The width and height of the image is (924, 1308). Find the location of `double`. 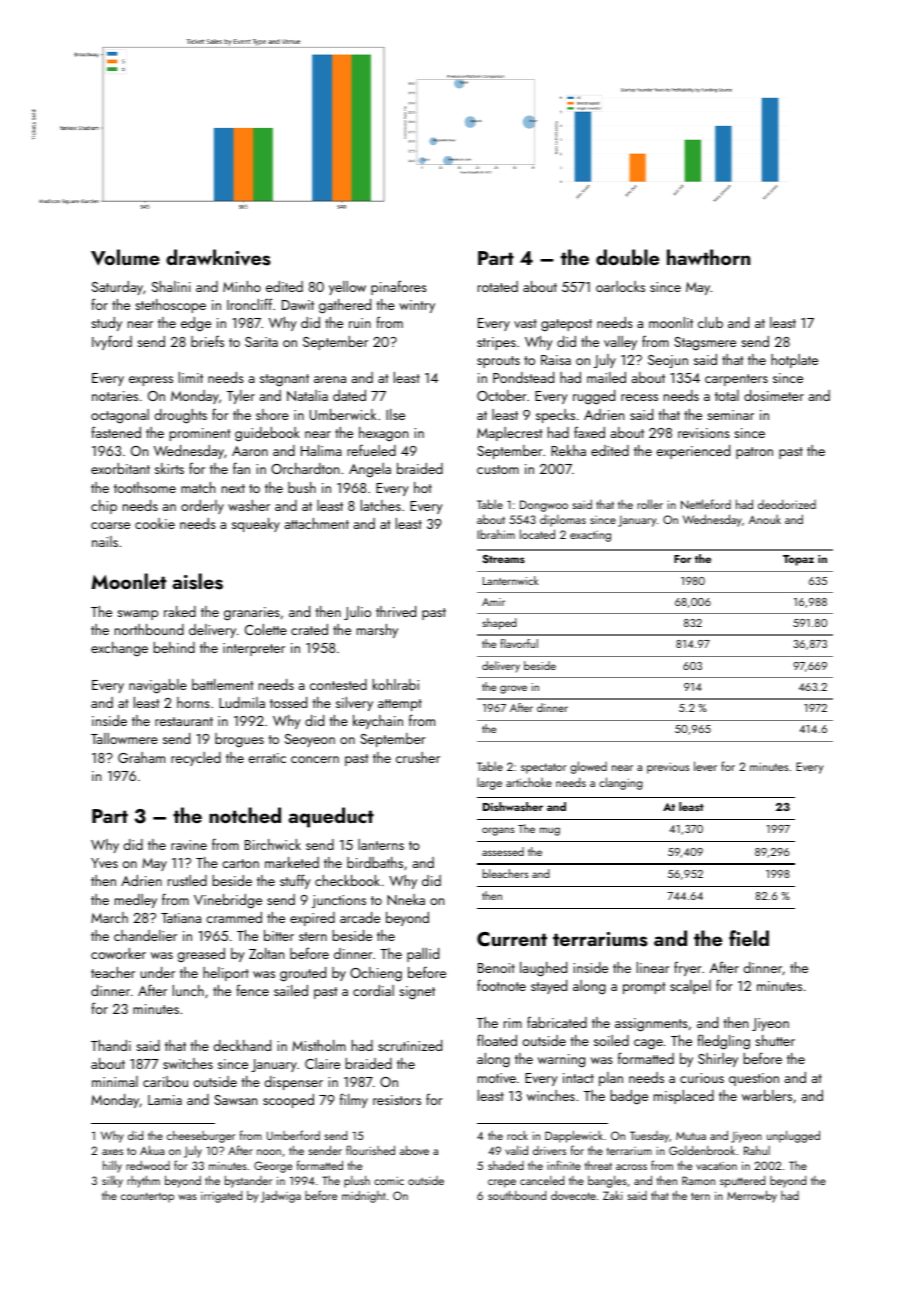

double is located at coordinates (627, 257).
